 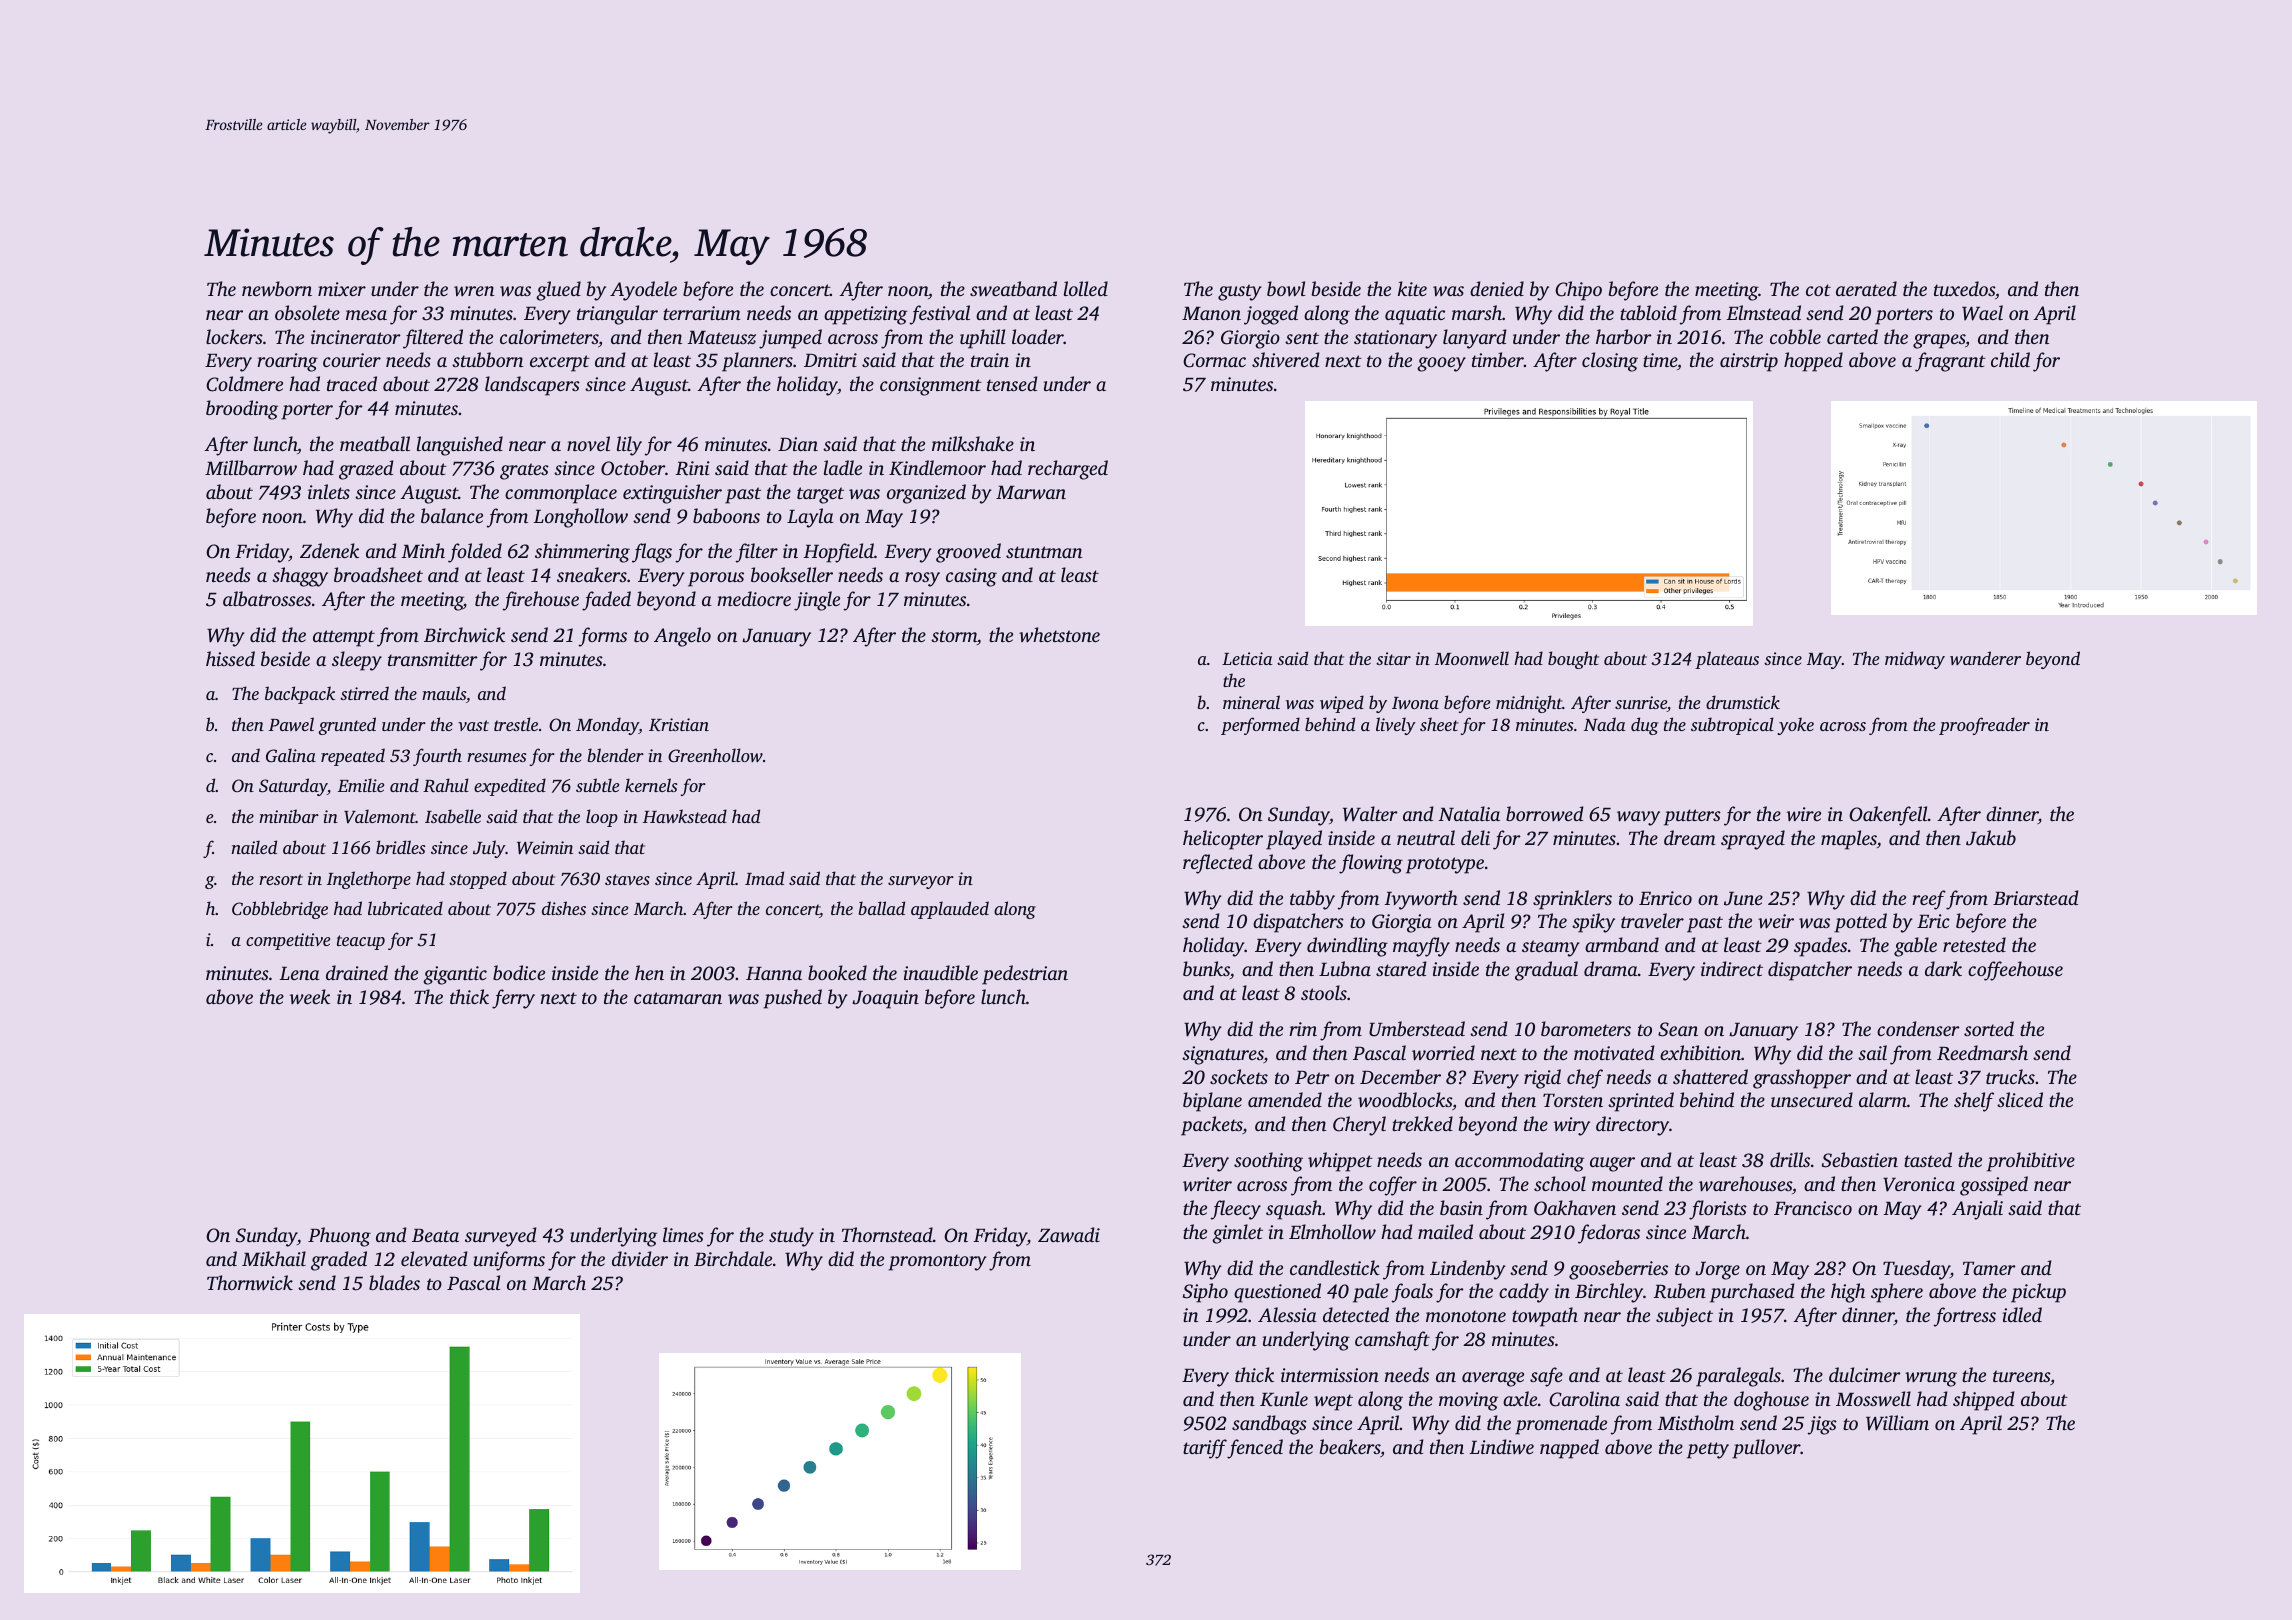 I want to click on teacup, so click(x=361, y=942).
